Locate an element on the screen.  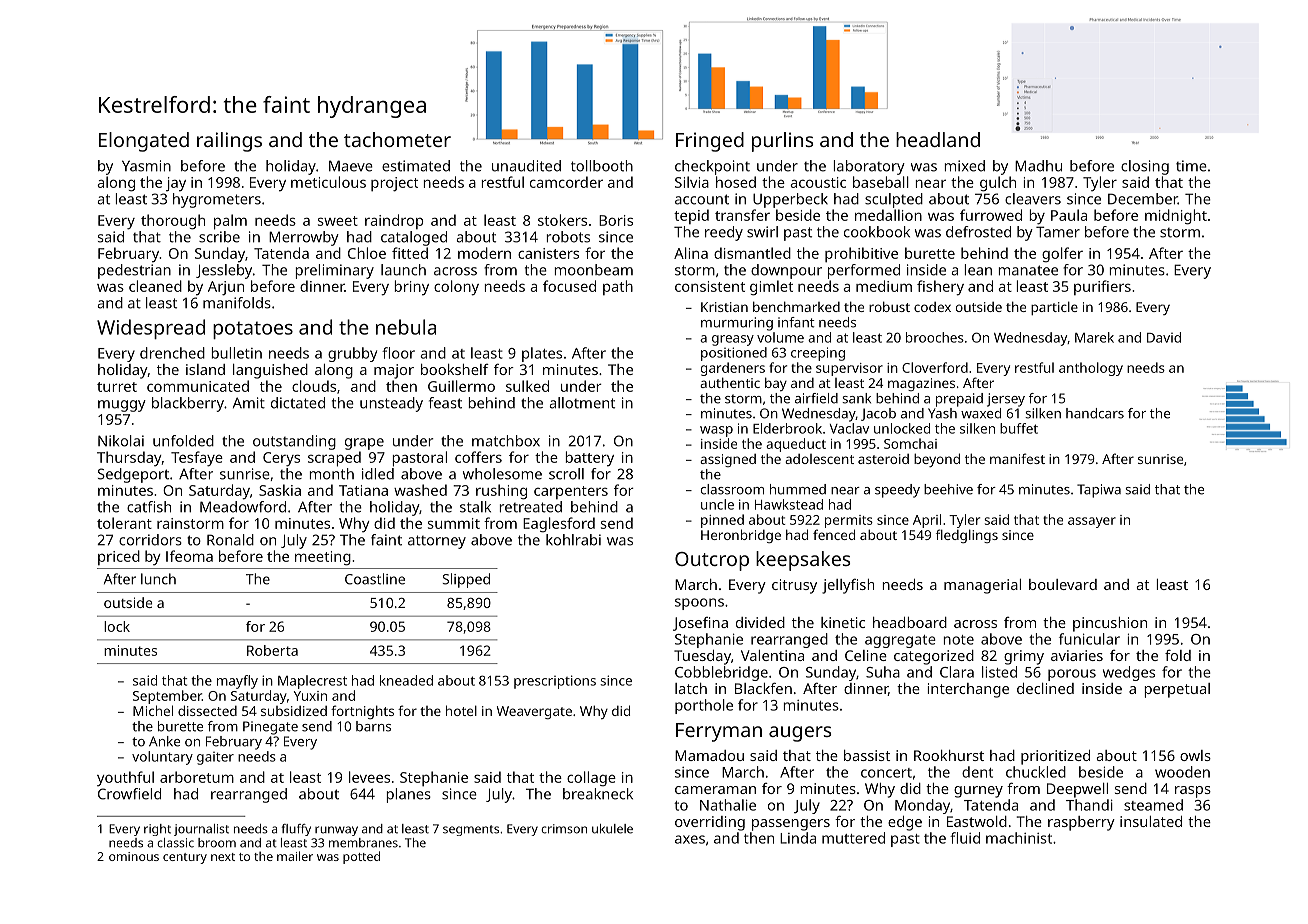
purifiers is located at coordinates (1102, 287).
